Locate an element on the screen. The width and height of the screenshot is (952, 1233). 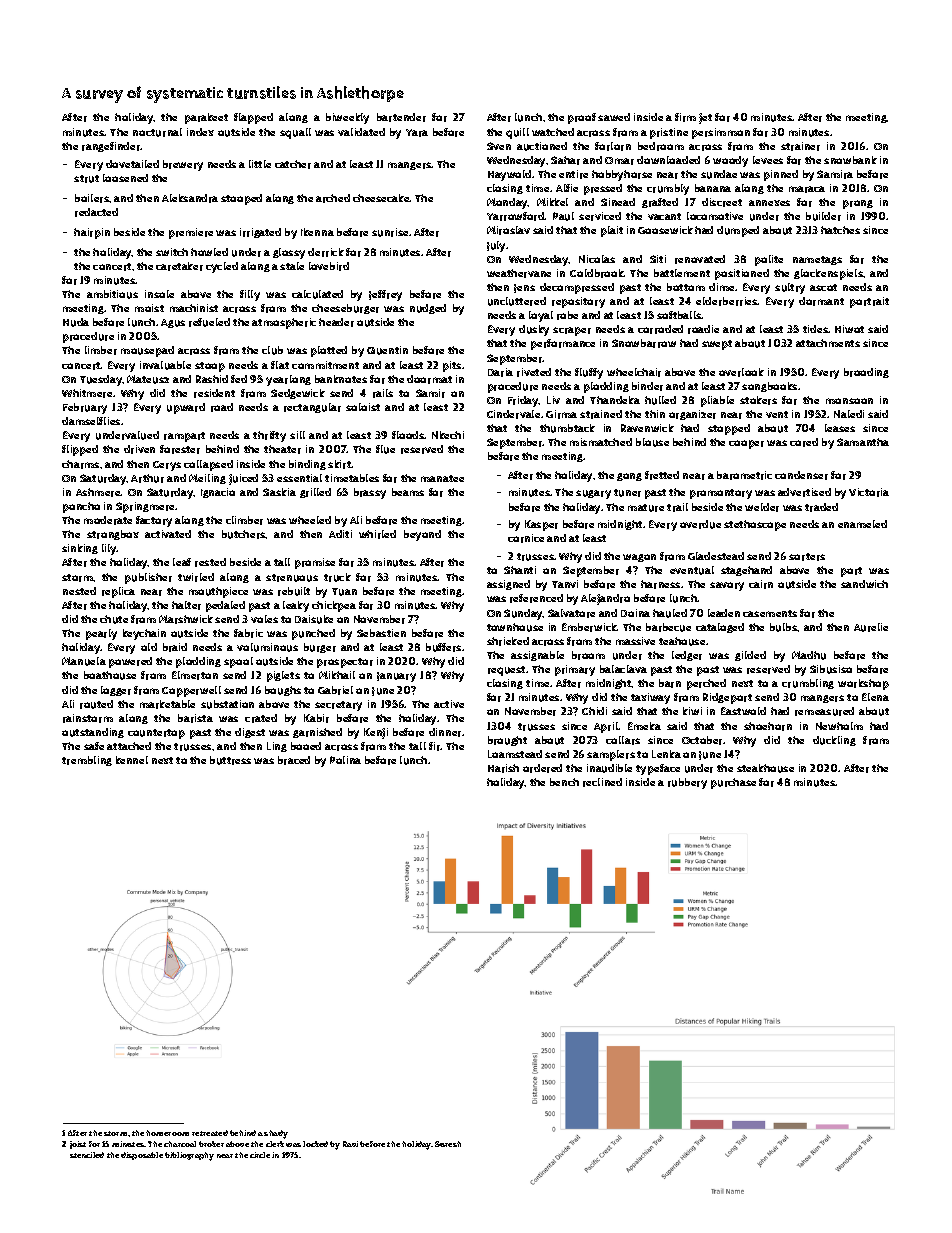
Harish is located at coordinates (503, 768).
